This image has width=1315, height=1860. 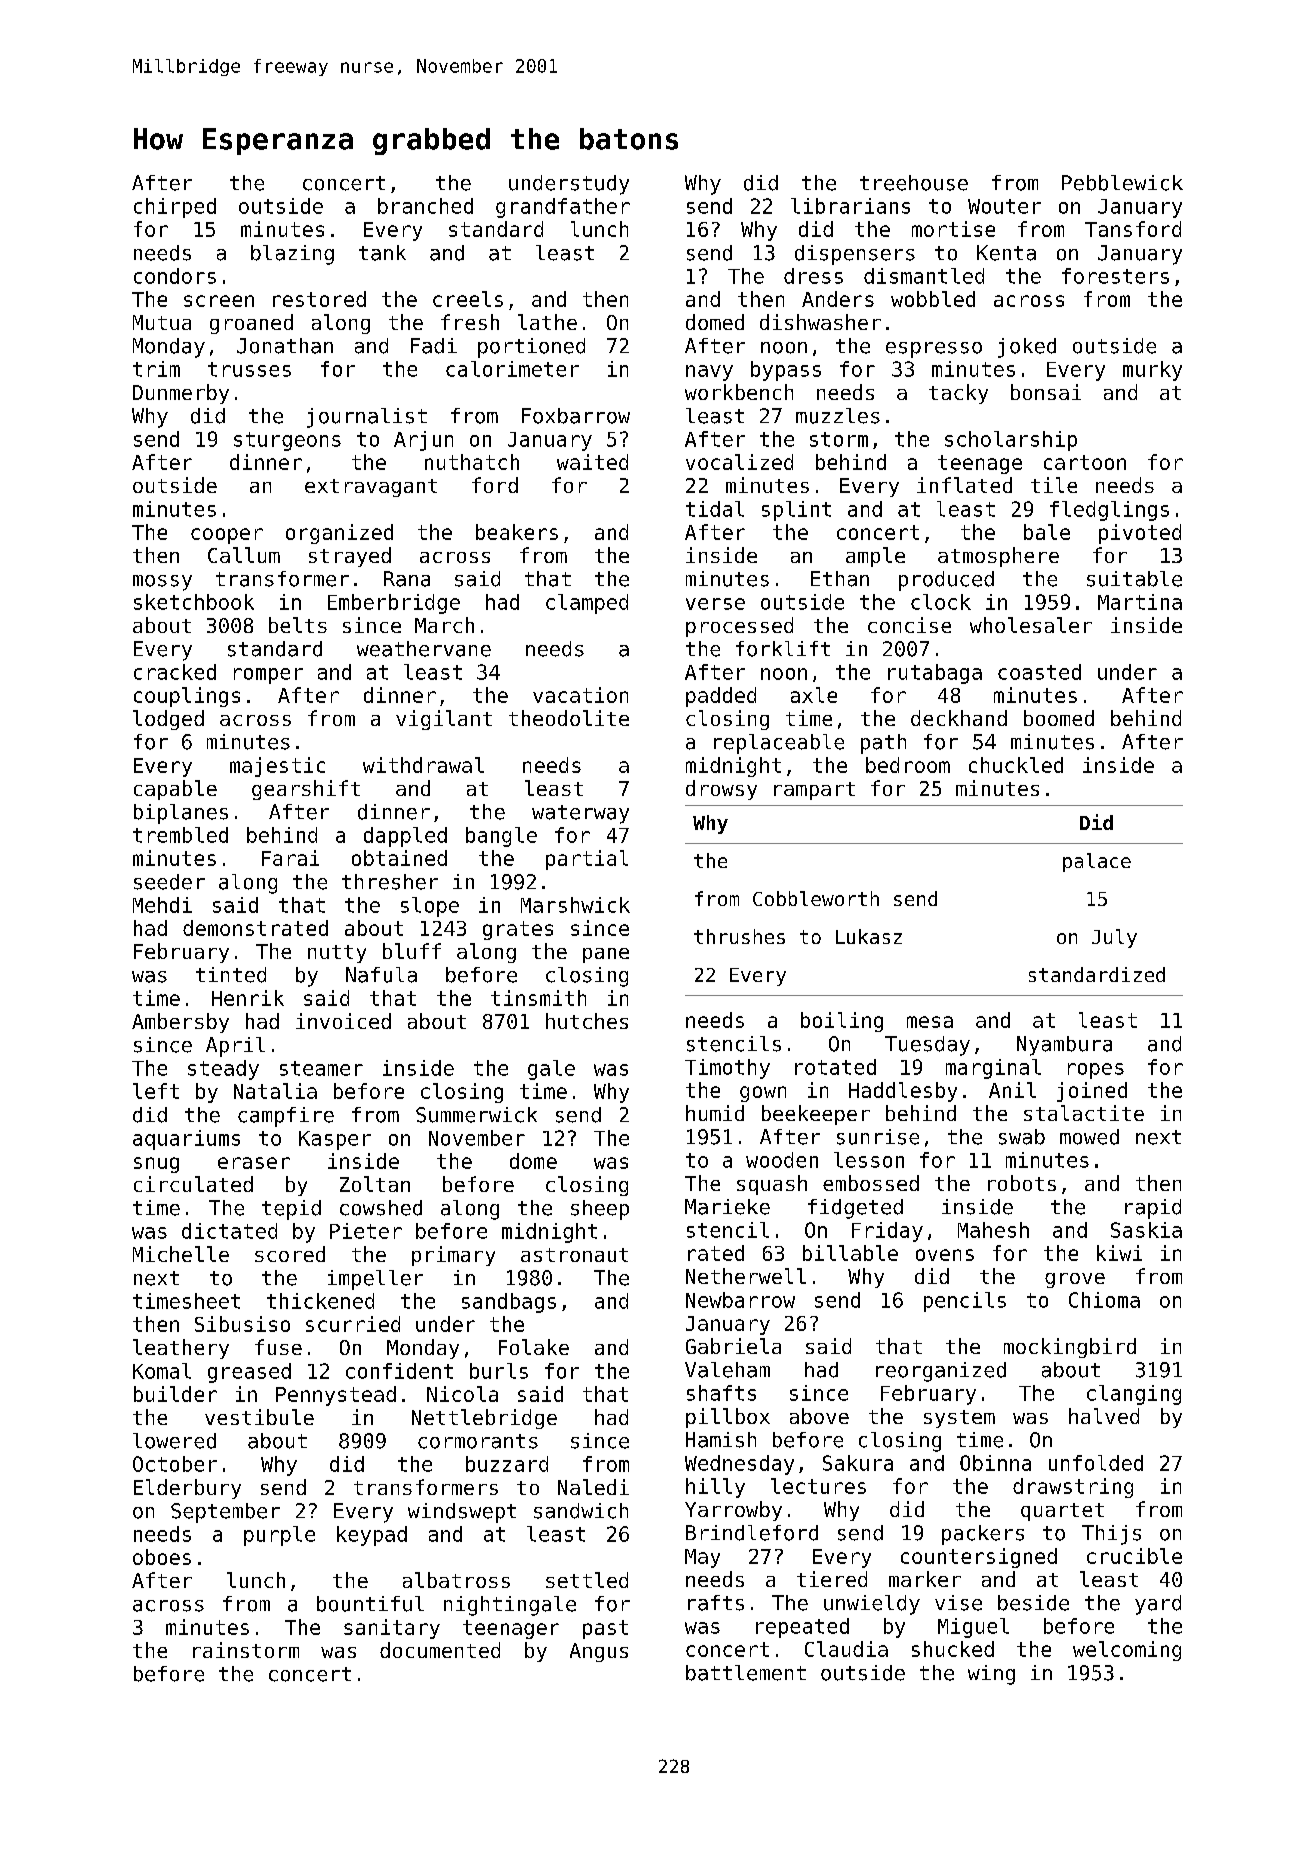 What do you see at coordinates (587, 604) in the image?
I see `clamped` at bounding box center [587, 604].
